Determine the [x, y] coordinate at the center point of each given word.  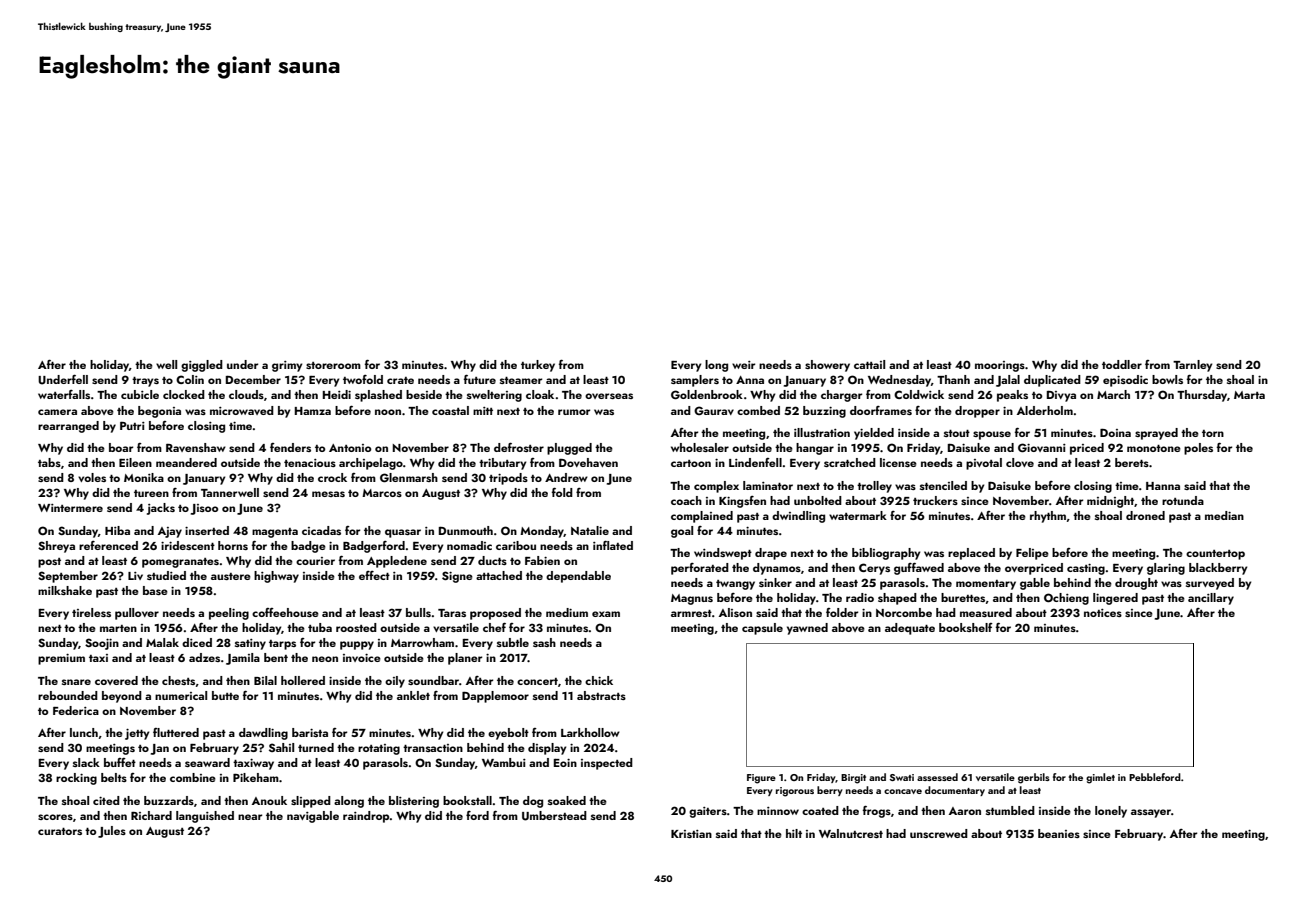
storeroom [333, 365]
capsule [762, 629]
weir [743, 365]
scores [55, 817]
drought [1136, 584]
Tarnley [1192, 366]
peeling [229, 614]
